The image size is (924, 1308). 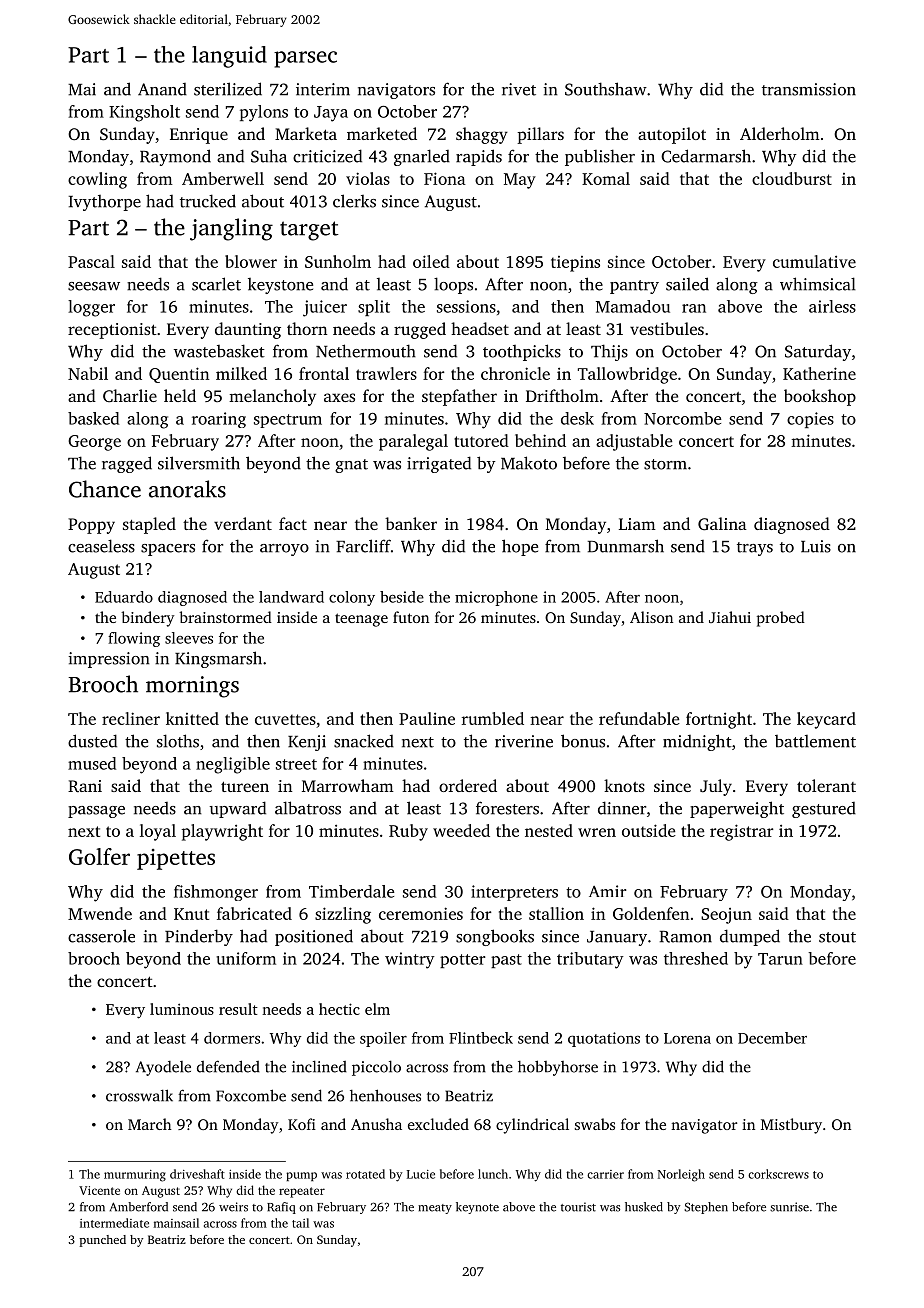 What do you see at coordinates (92, 741) in the document?
I see `dusted` at bounding box center [92, 741].
